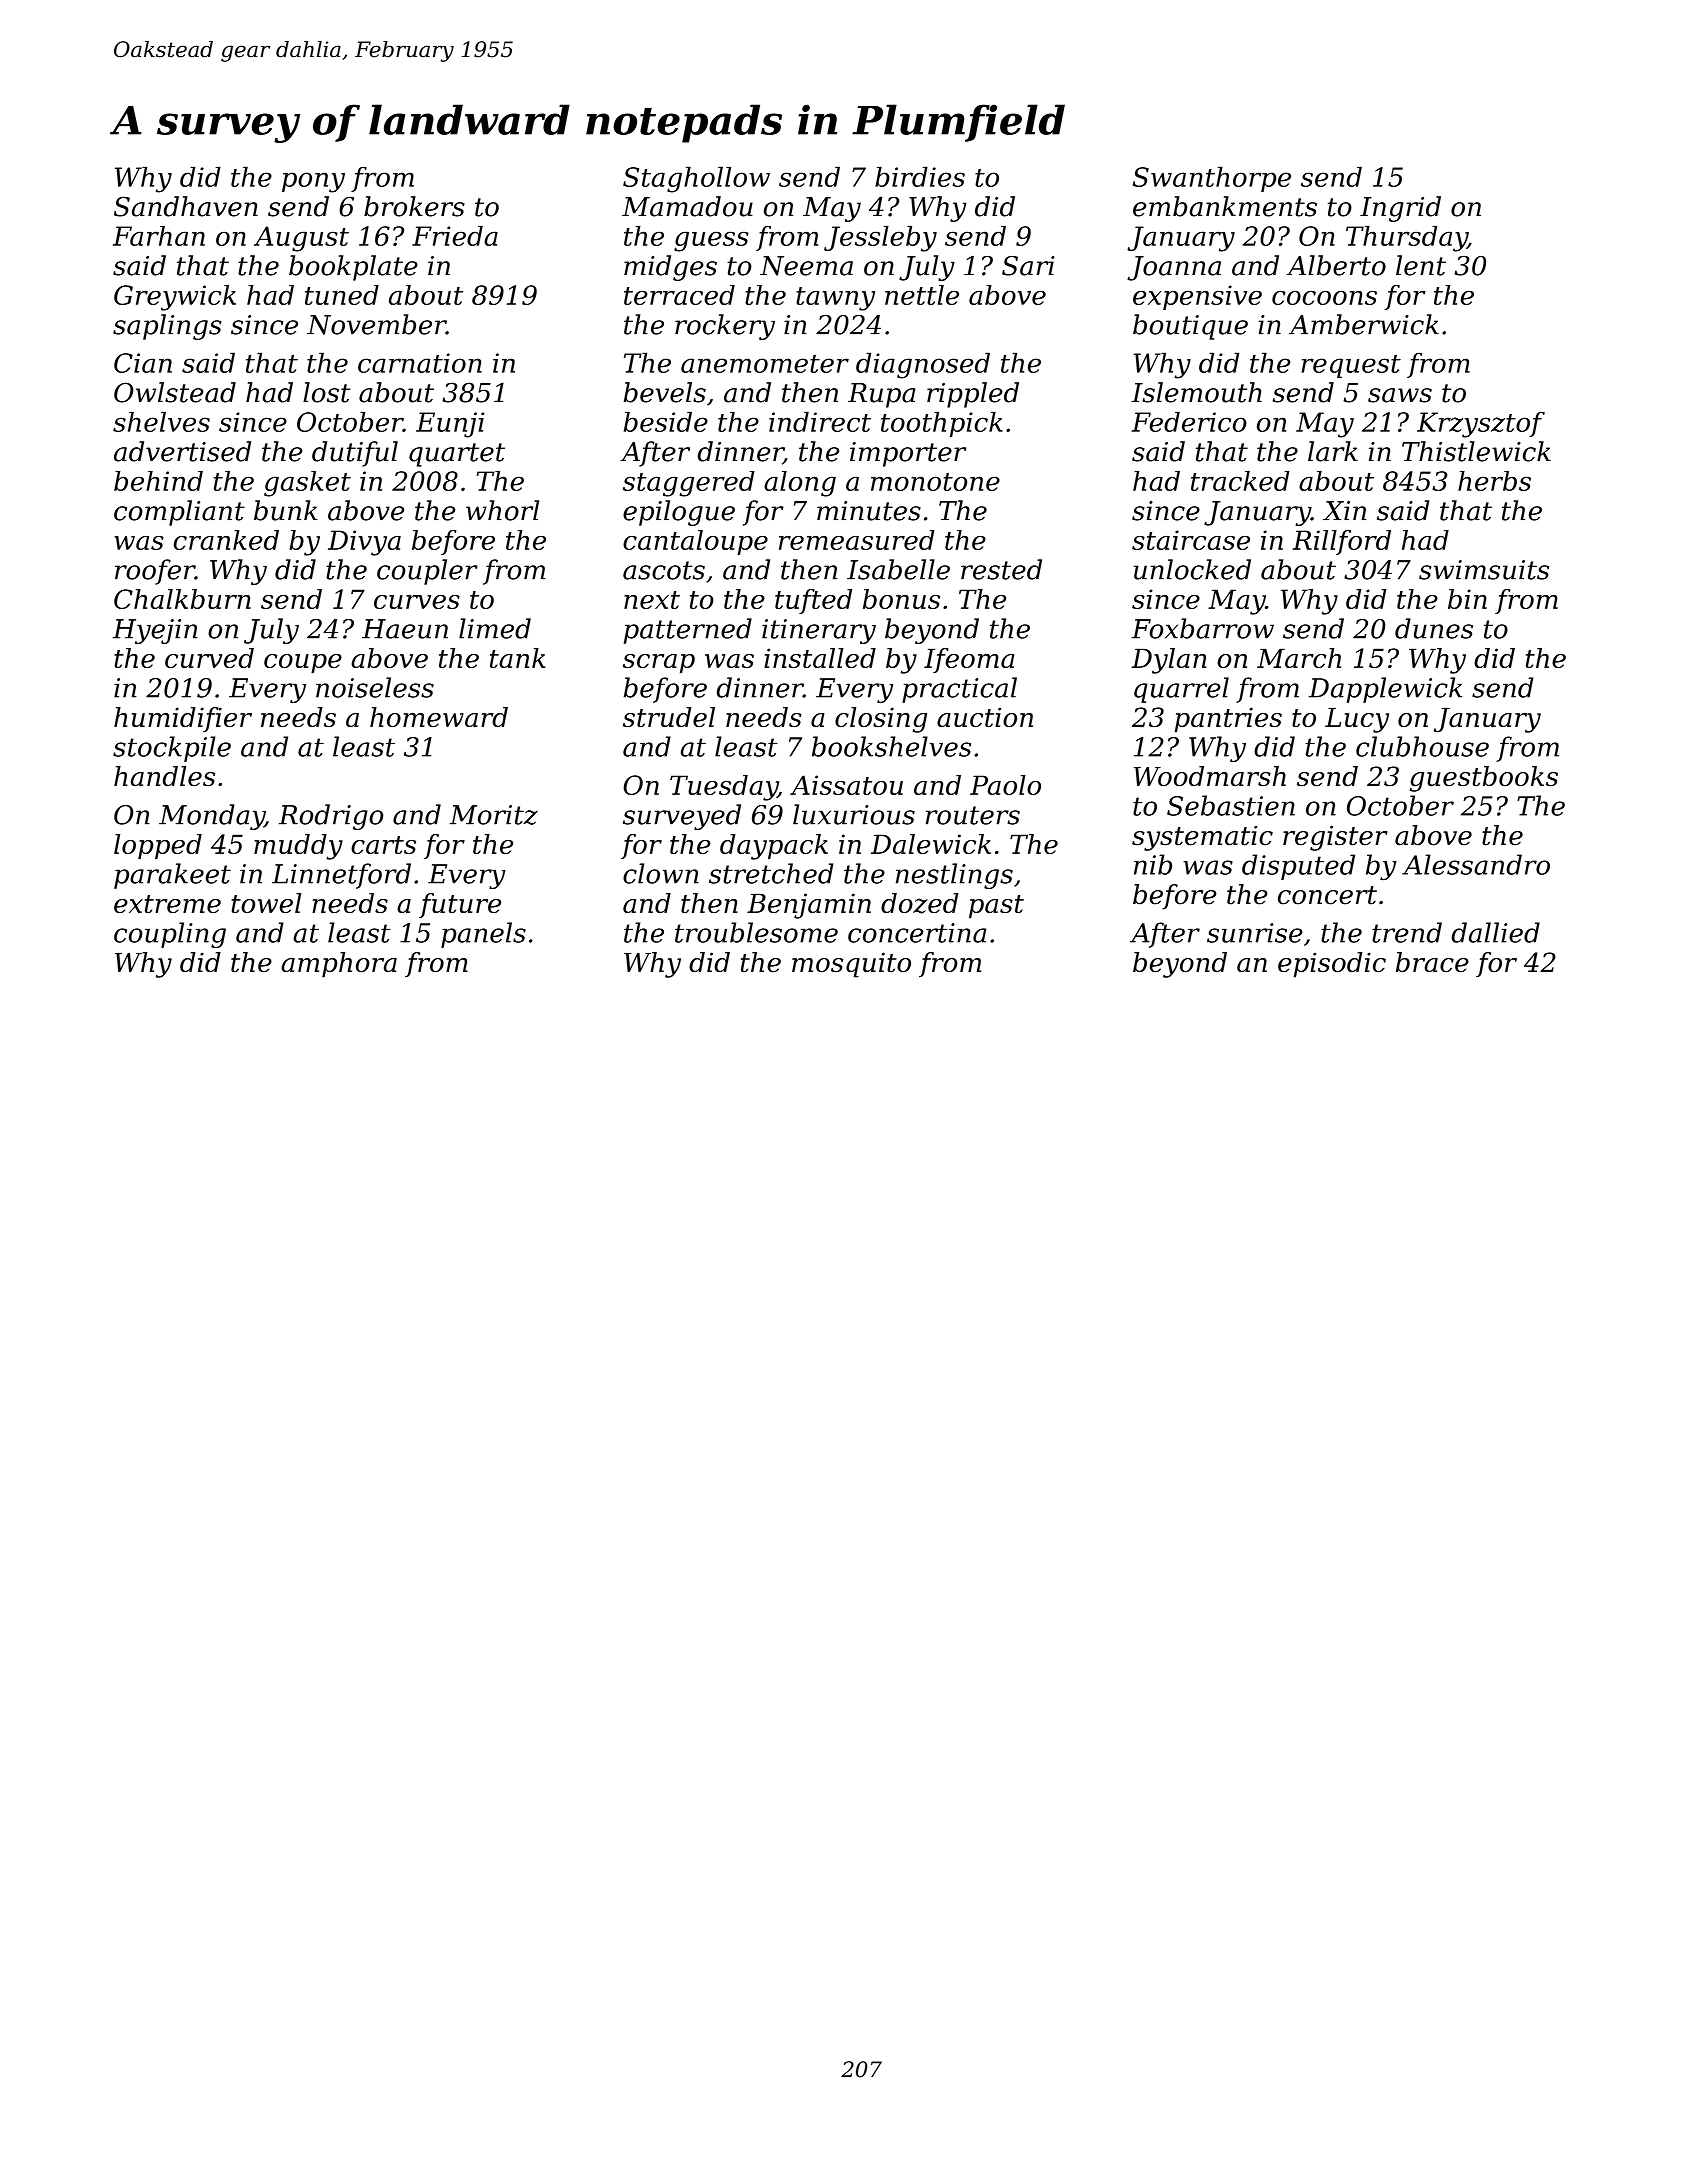 The image size is (1683, 2178). Describe the element at coordinates (495, 628) in the screenshot. I see `limed` at that location.
